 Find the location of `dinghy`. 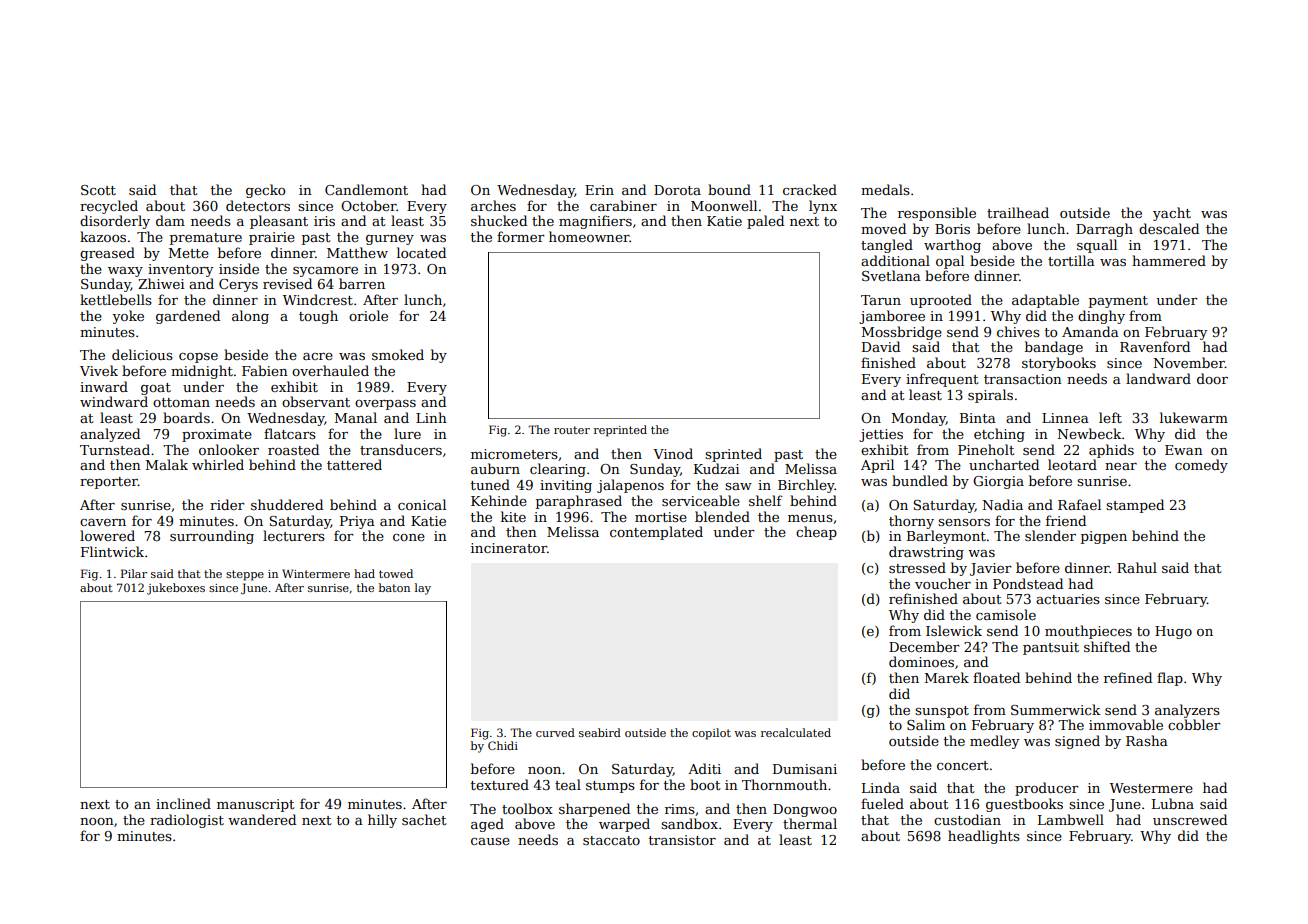

dinghy is located at coordinates (1101, 317).
